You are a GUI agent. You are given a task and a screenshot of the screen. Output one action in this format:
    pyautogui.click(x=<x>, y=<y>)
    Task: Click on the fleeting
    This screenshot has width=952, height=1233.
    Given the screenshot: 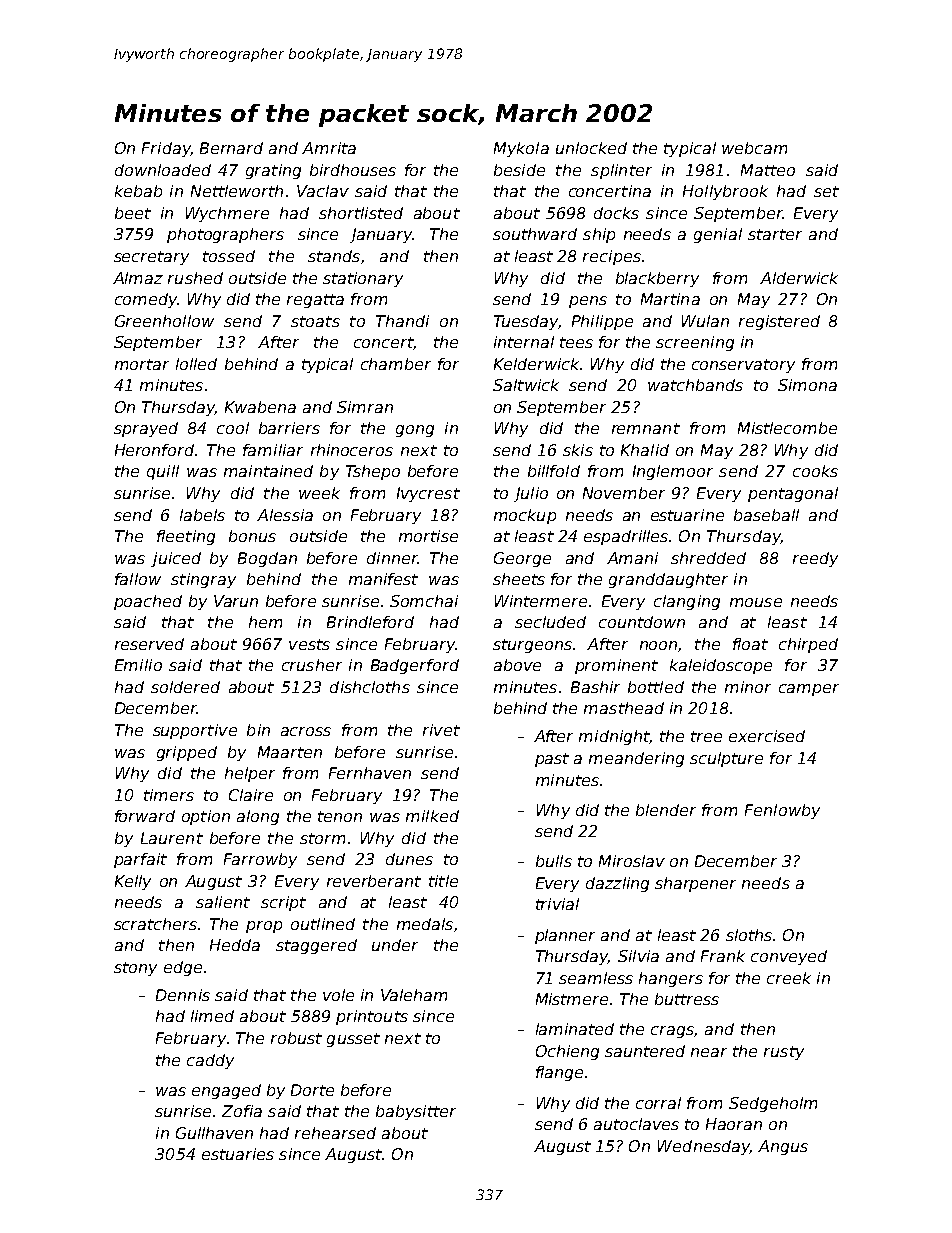 What is the action you would take?
    pyautogui.click(x=186, y=537)
